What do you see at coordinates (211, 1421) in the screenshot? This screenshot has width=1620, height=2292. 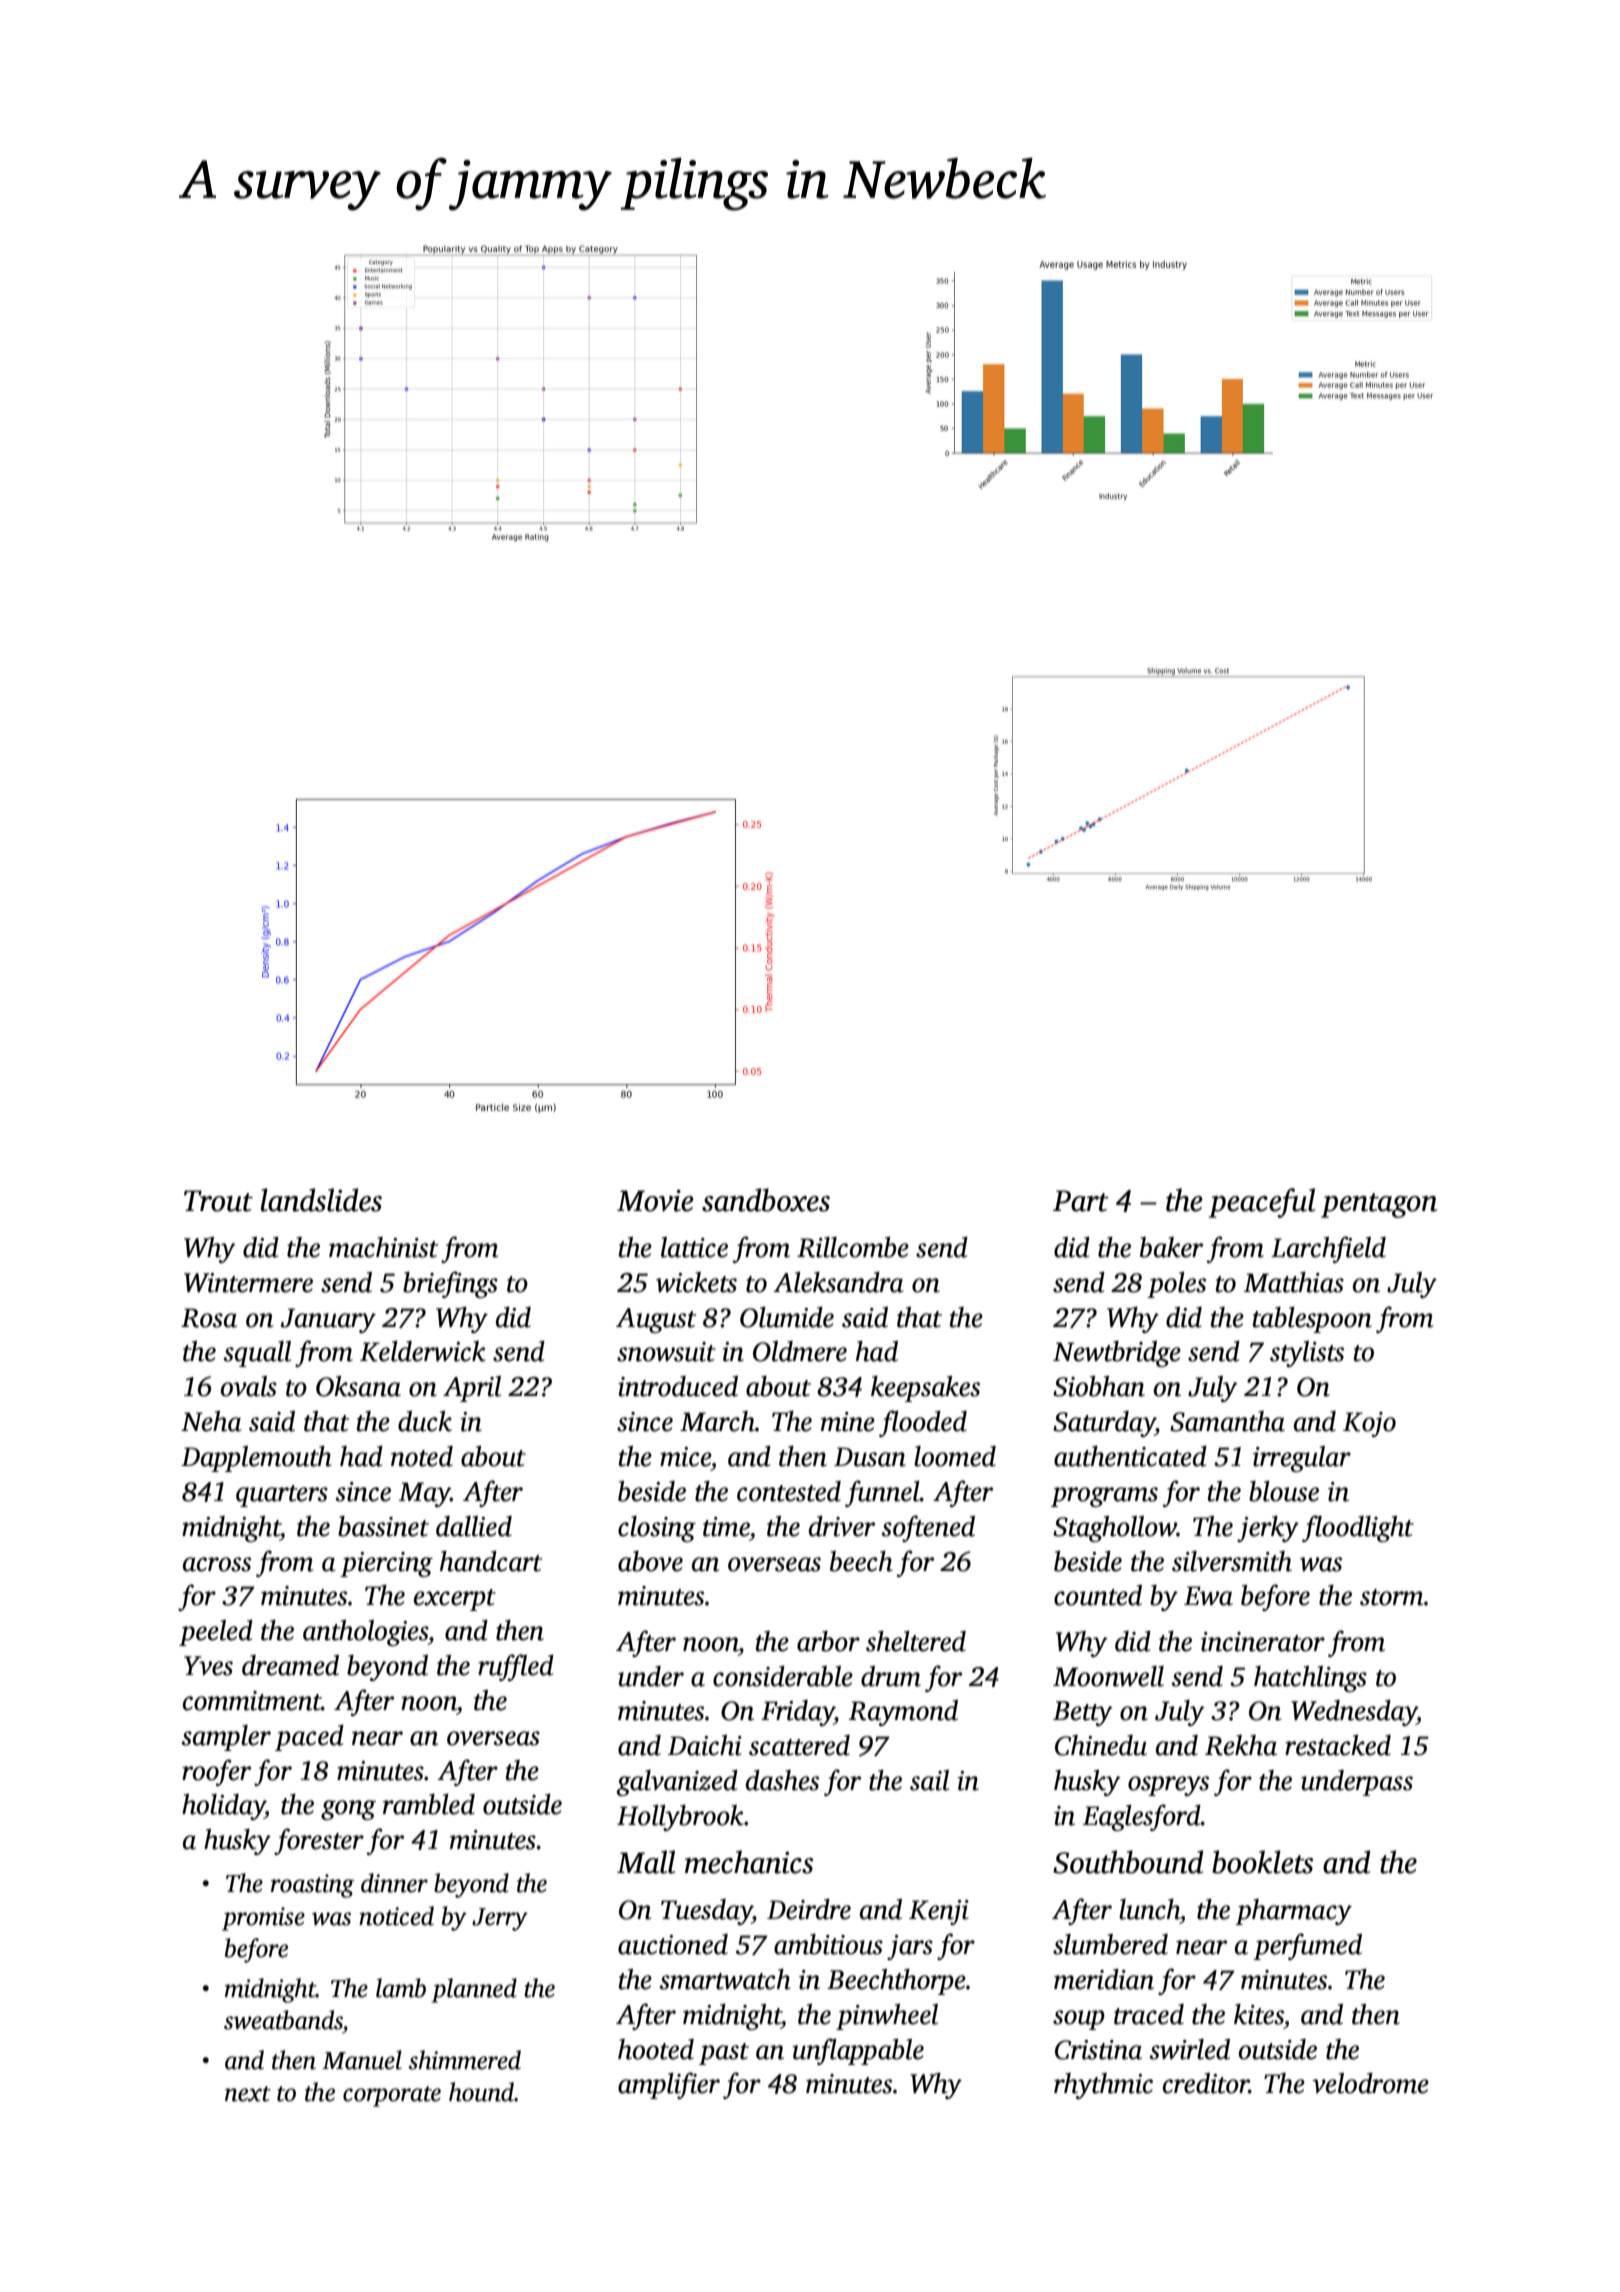 I see `Neha` at bounding box center [211, 1421].
